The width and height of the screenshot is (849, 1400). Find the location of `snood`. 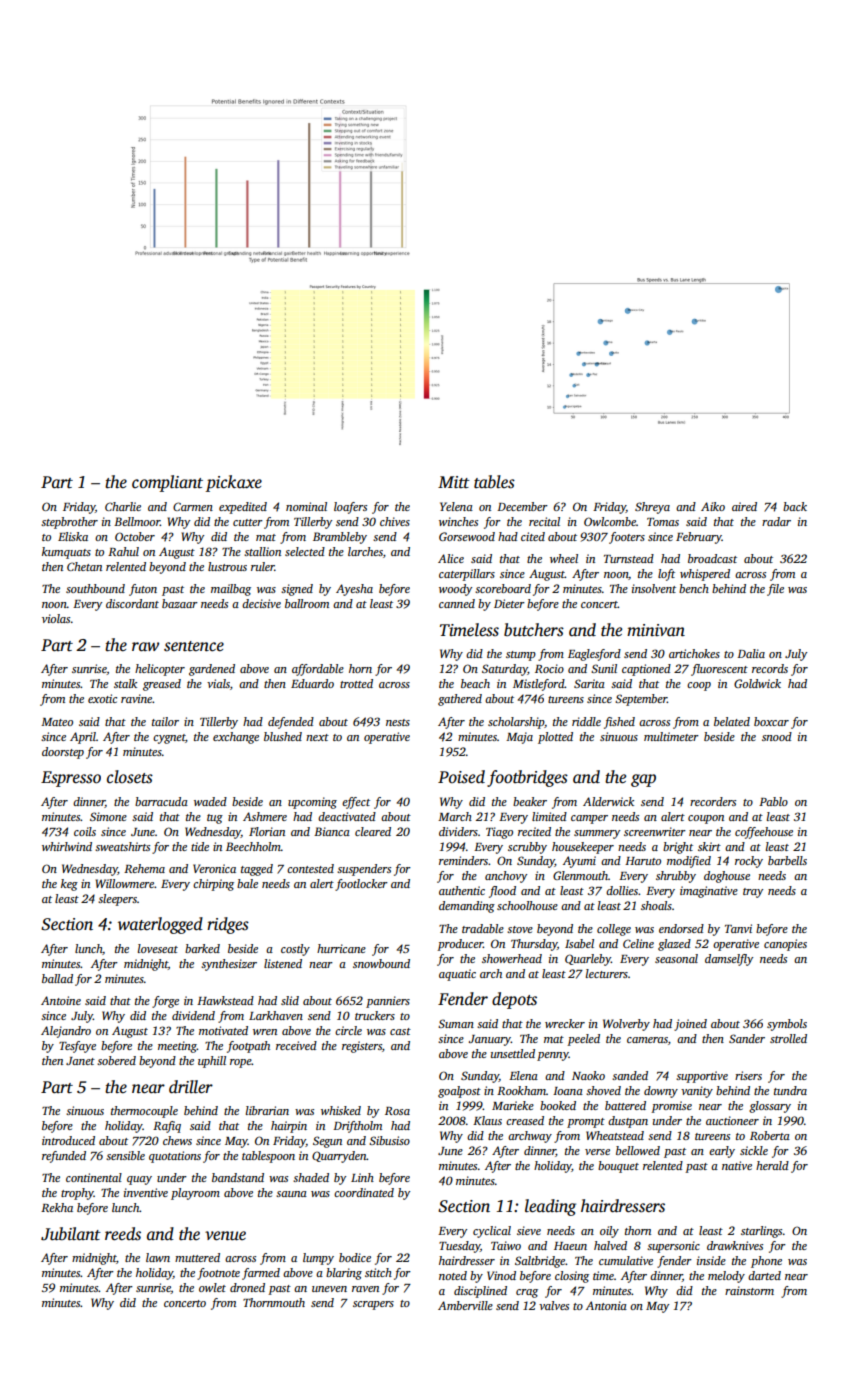

snood is located at coordinates (777, 736).
